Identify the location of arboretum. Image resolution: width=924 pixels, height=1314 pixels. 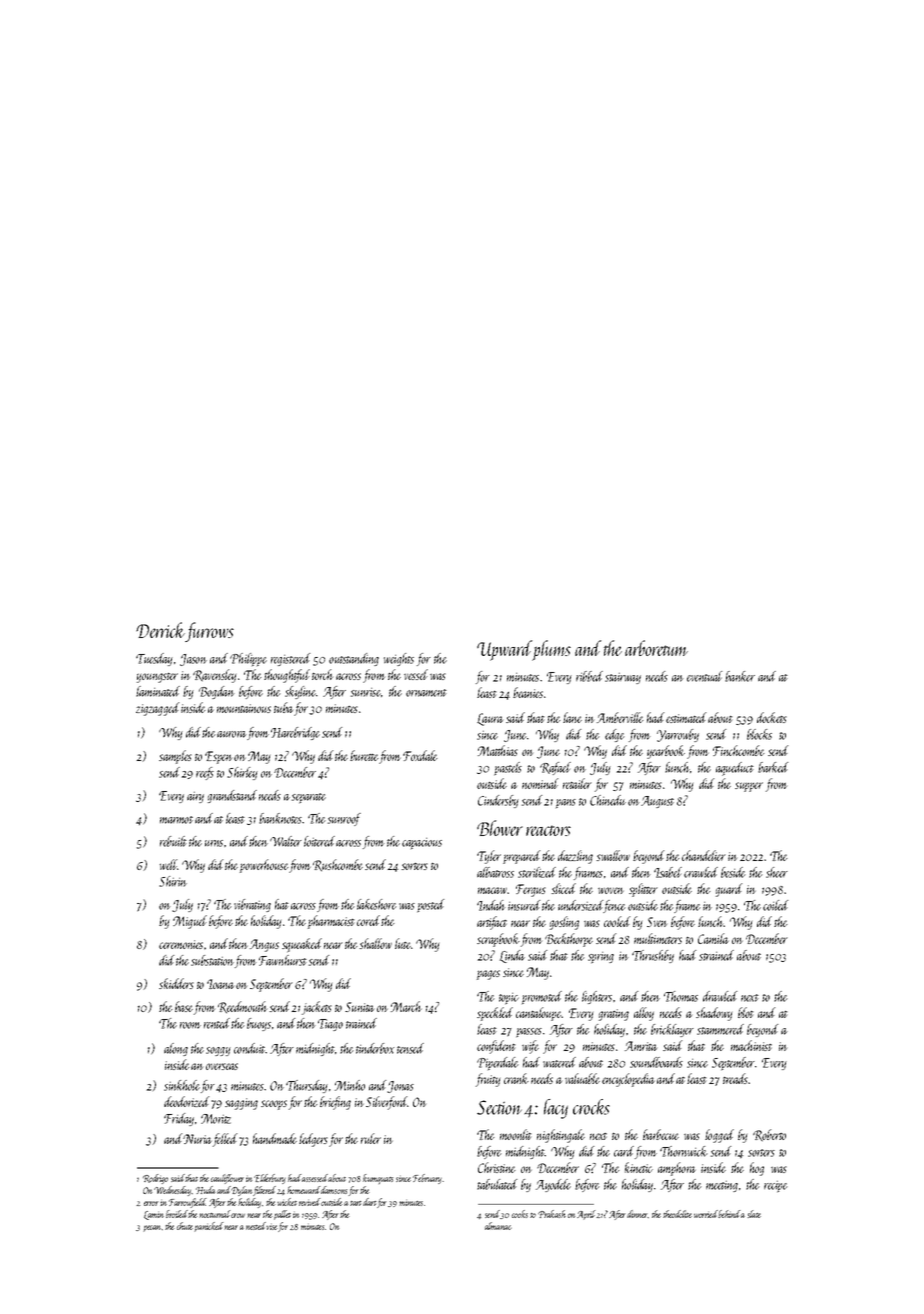
(656, 648).
